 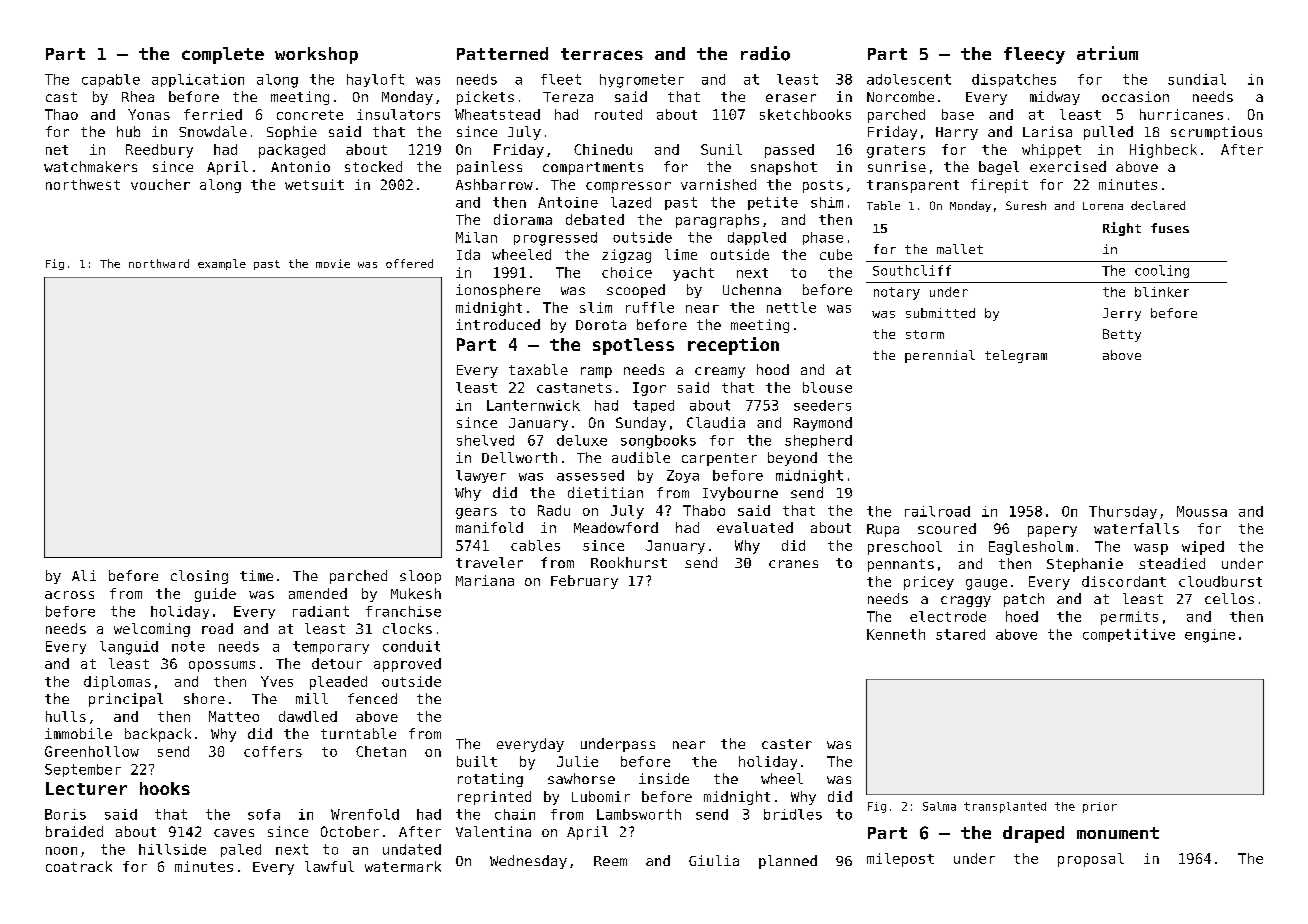 What do you see at coordinates (412, 849) in the image?
I see `undated` at bounding box center [412, 849].
